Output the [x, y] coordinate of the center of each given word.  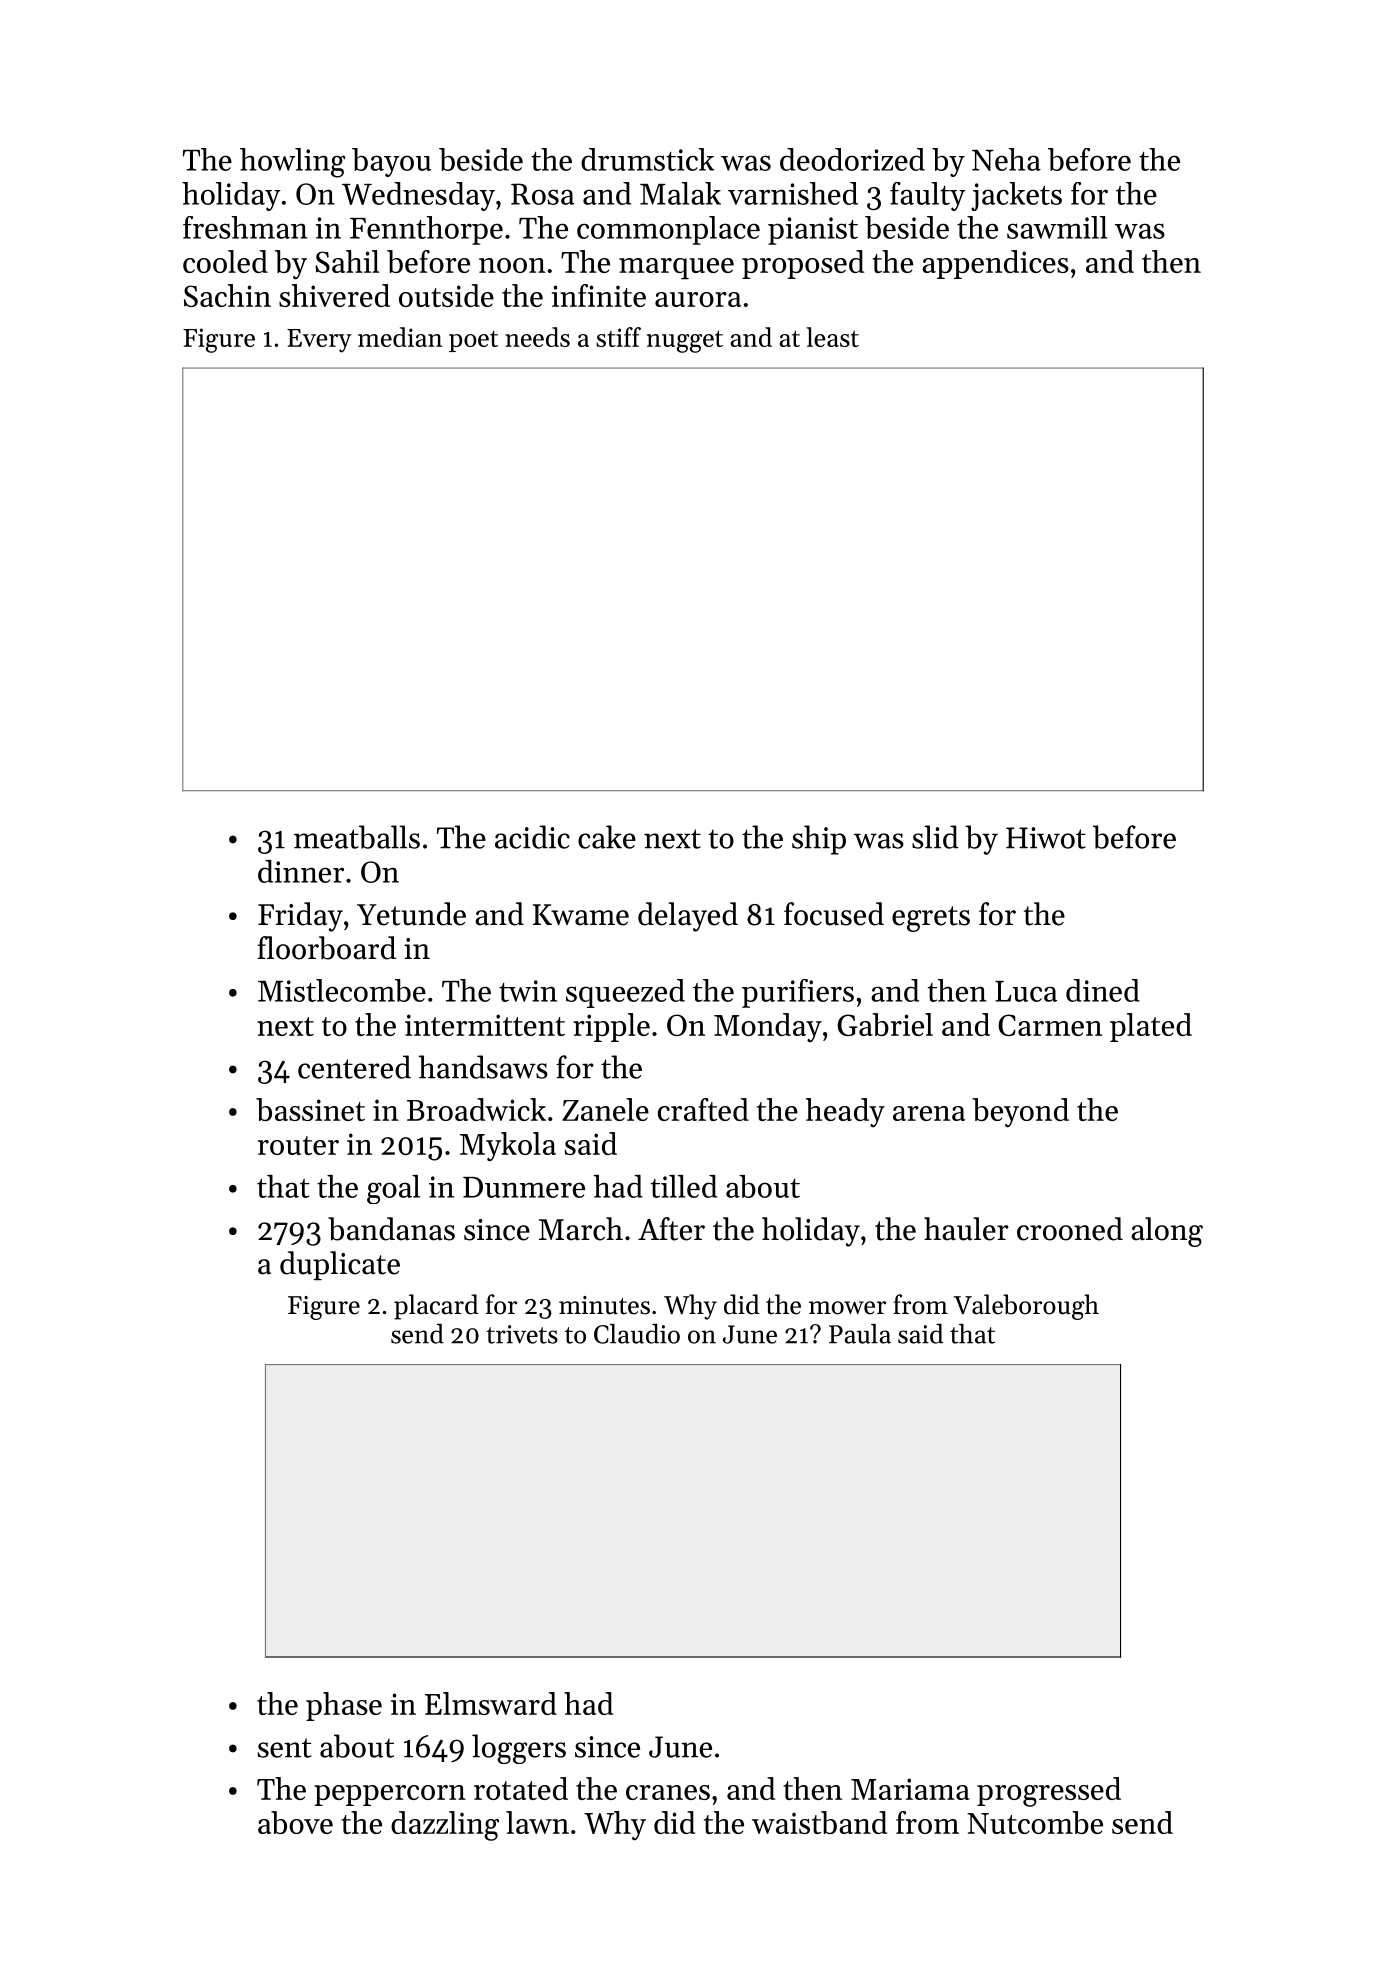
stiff [618, 337]
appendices [995, 264]
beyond [1020, 1113]
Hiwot [1046, 838]
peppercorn [390, 1795]
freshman [245, 227]
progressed [1049, 1792]
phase [344, 1706]
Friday [300, 917]
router [298, 1145]
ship [819, 840]
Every [319, 341]
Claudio [637, 1333]
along [1167, 1232]
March [581, 1229]
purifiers [798, 993]
